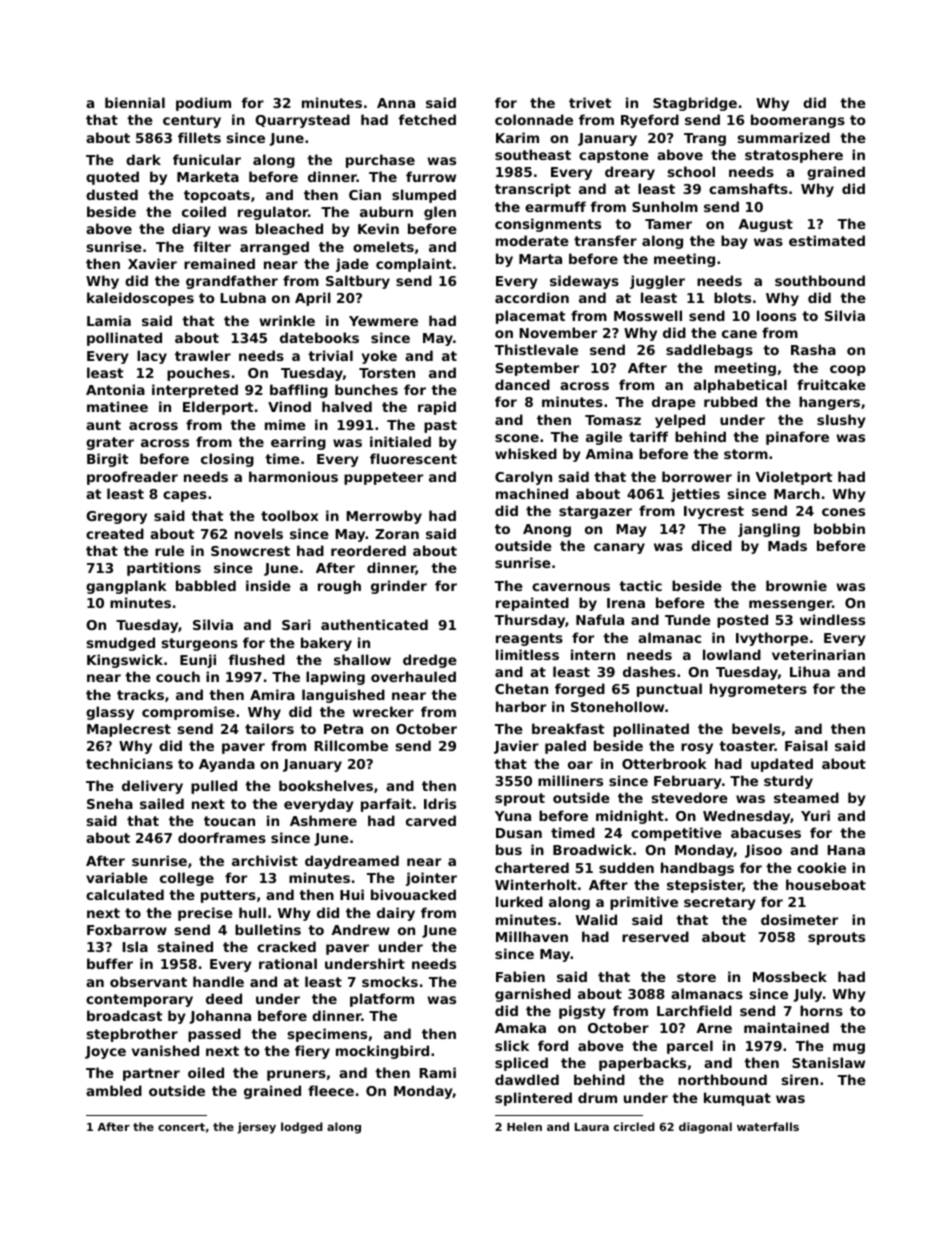 This document has width=952, height=1233. Describe the element at coordinates (590, 102) in the document. I see `trivet` at that location.
